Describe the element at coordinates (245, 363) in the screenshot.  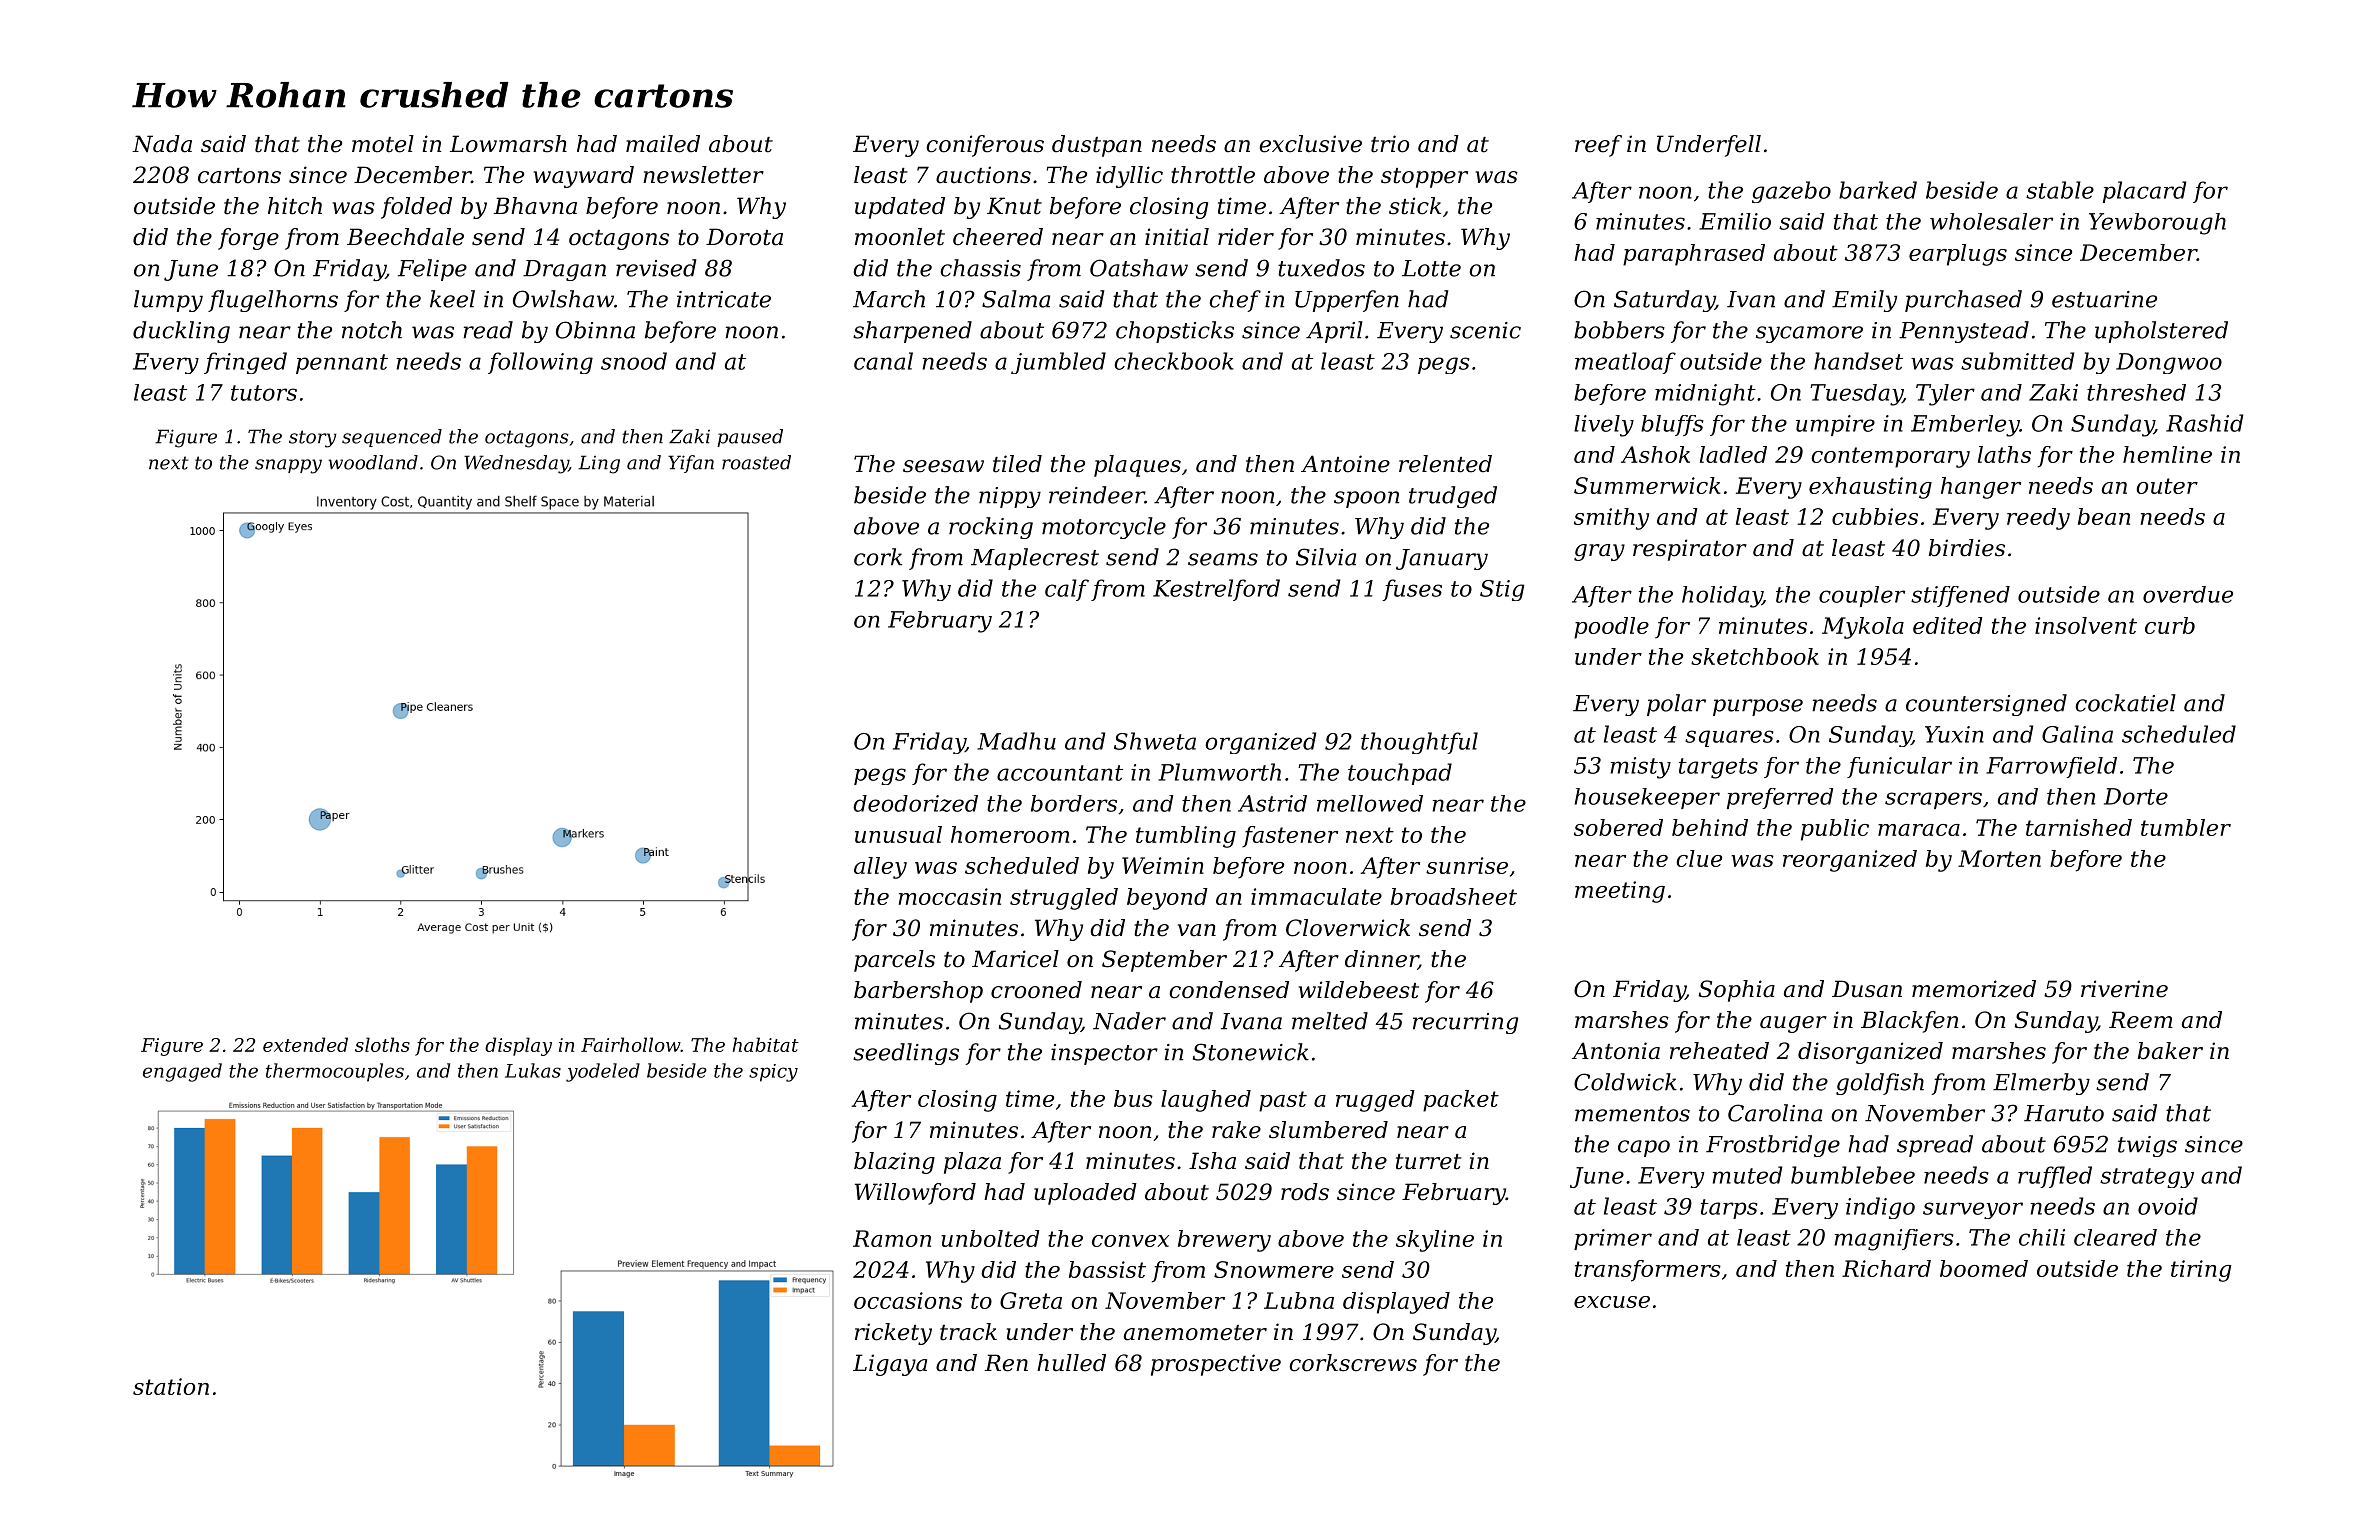
I see `fringed` at that location.
